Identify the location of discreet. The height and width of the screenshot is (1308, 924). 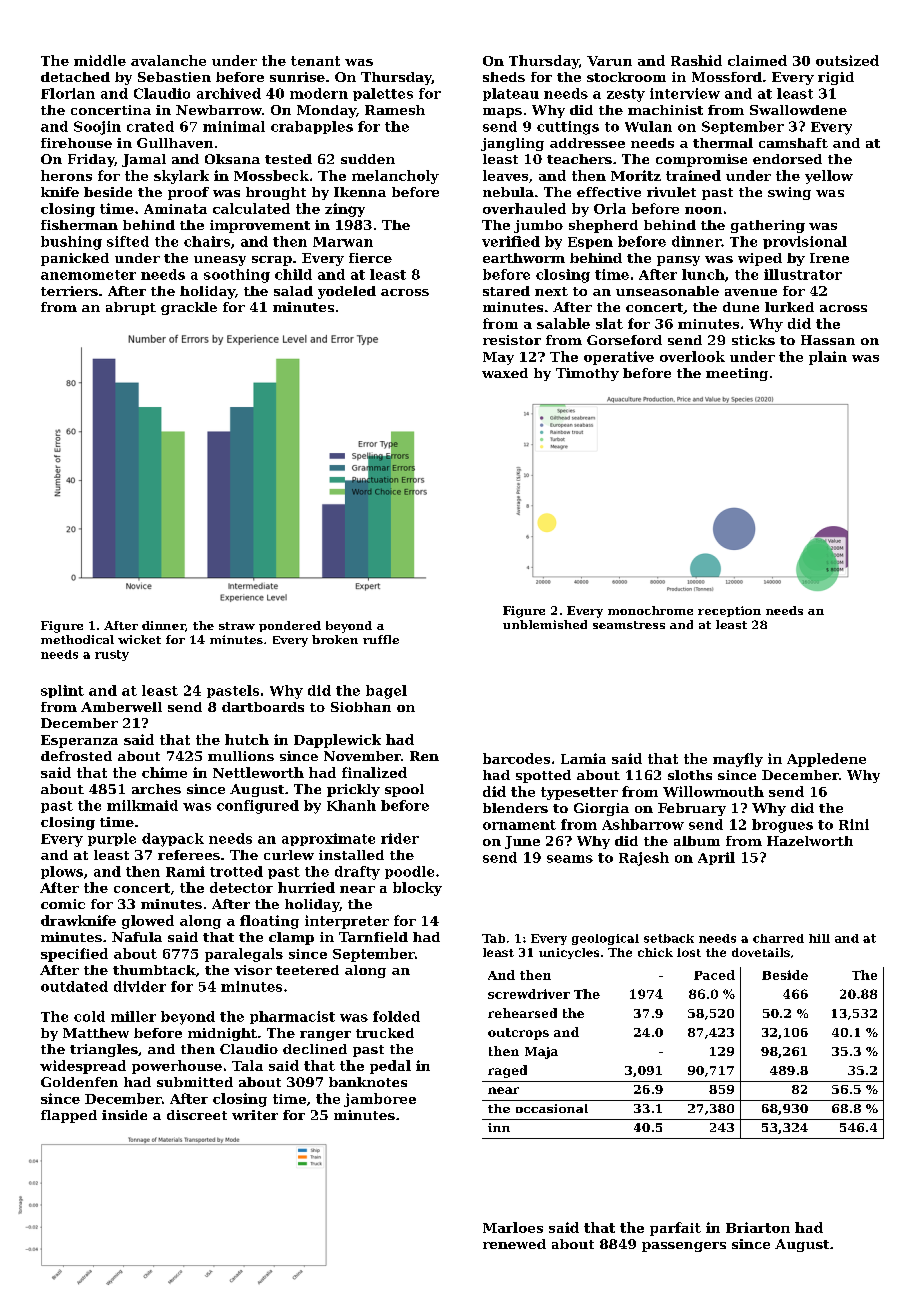
(197, 1115).
